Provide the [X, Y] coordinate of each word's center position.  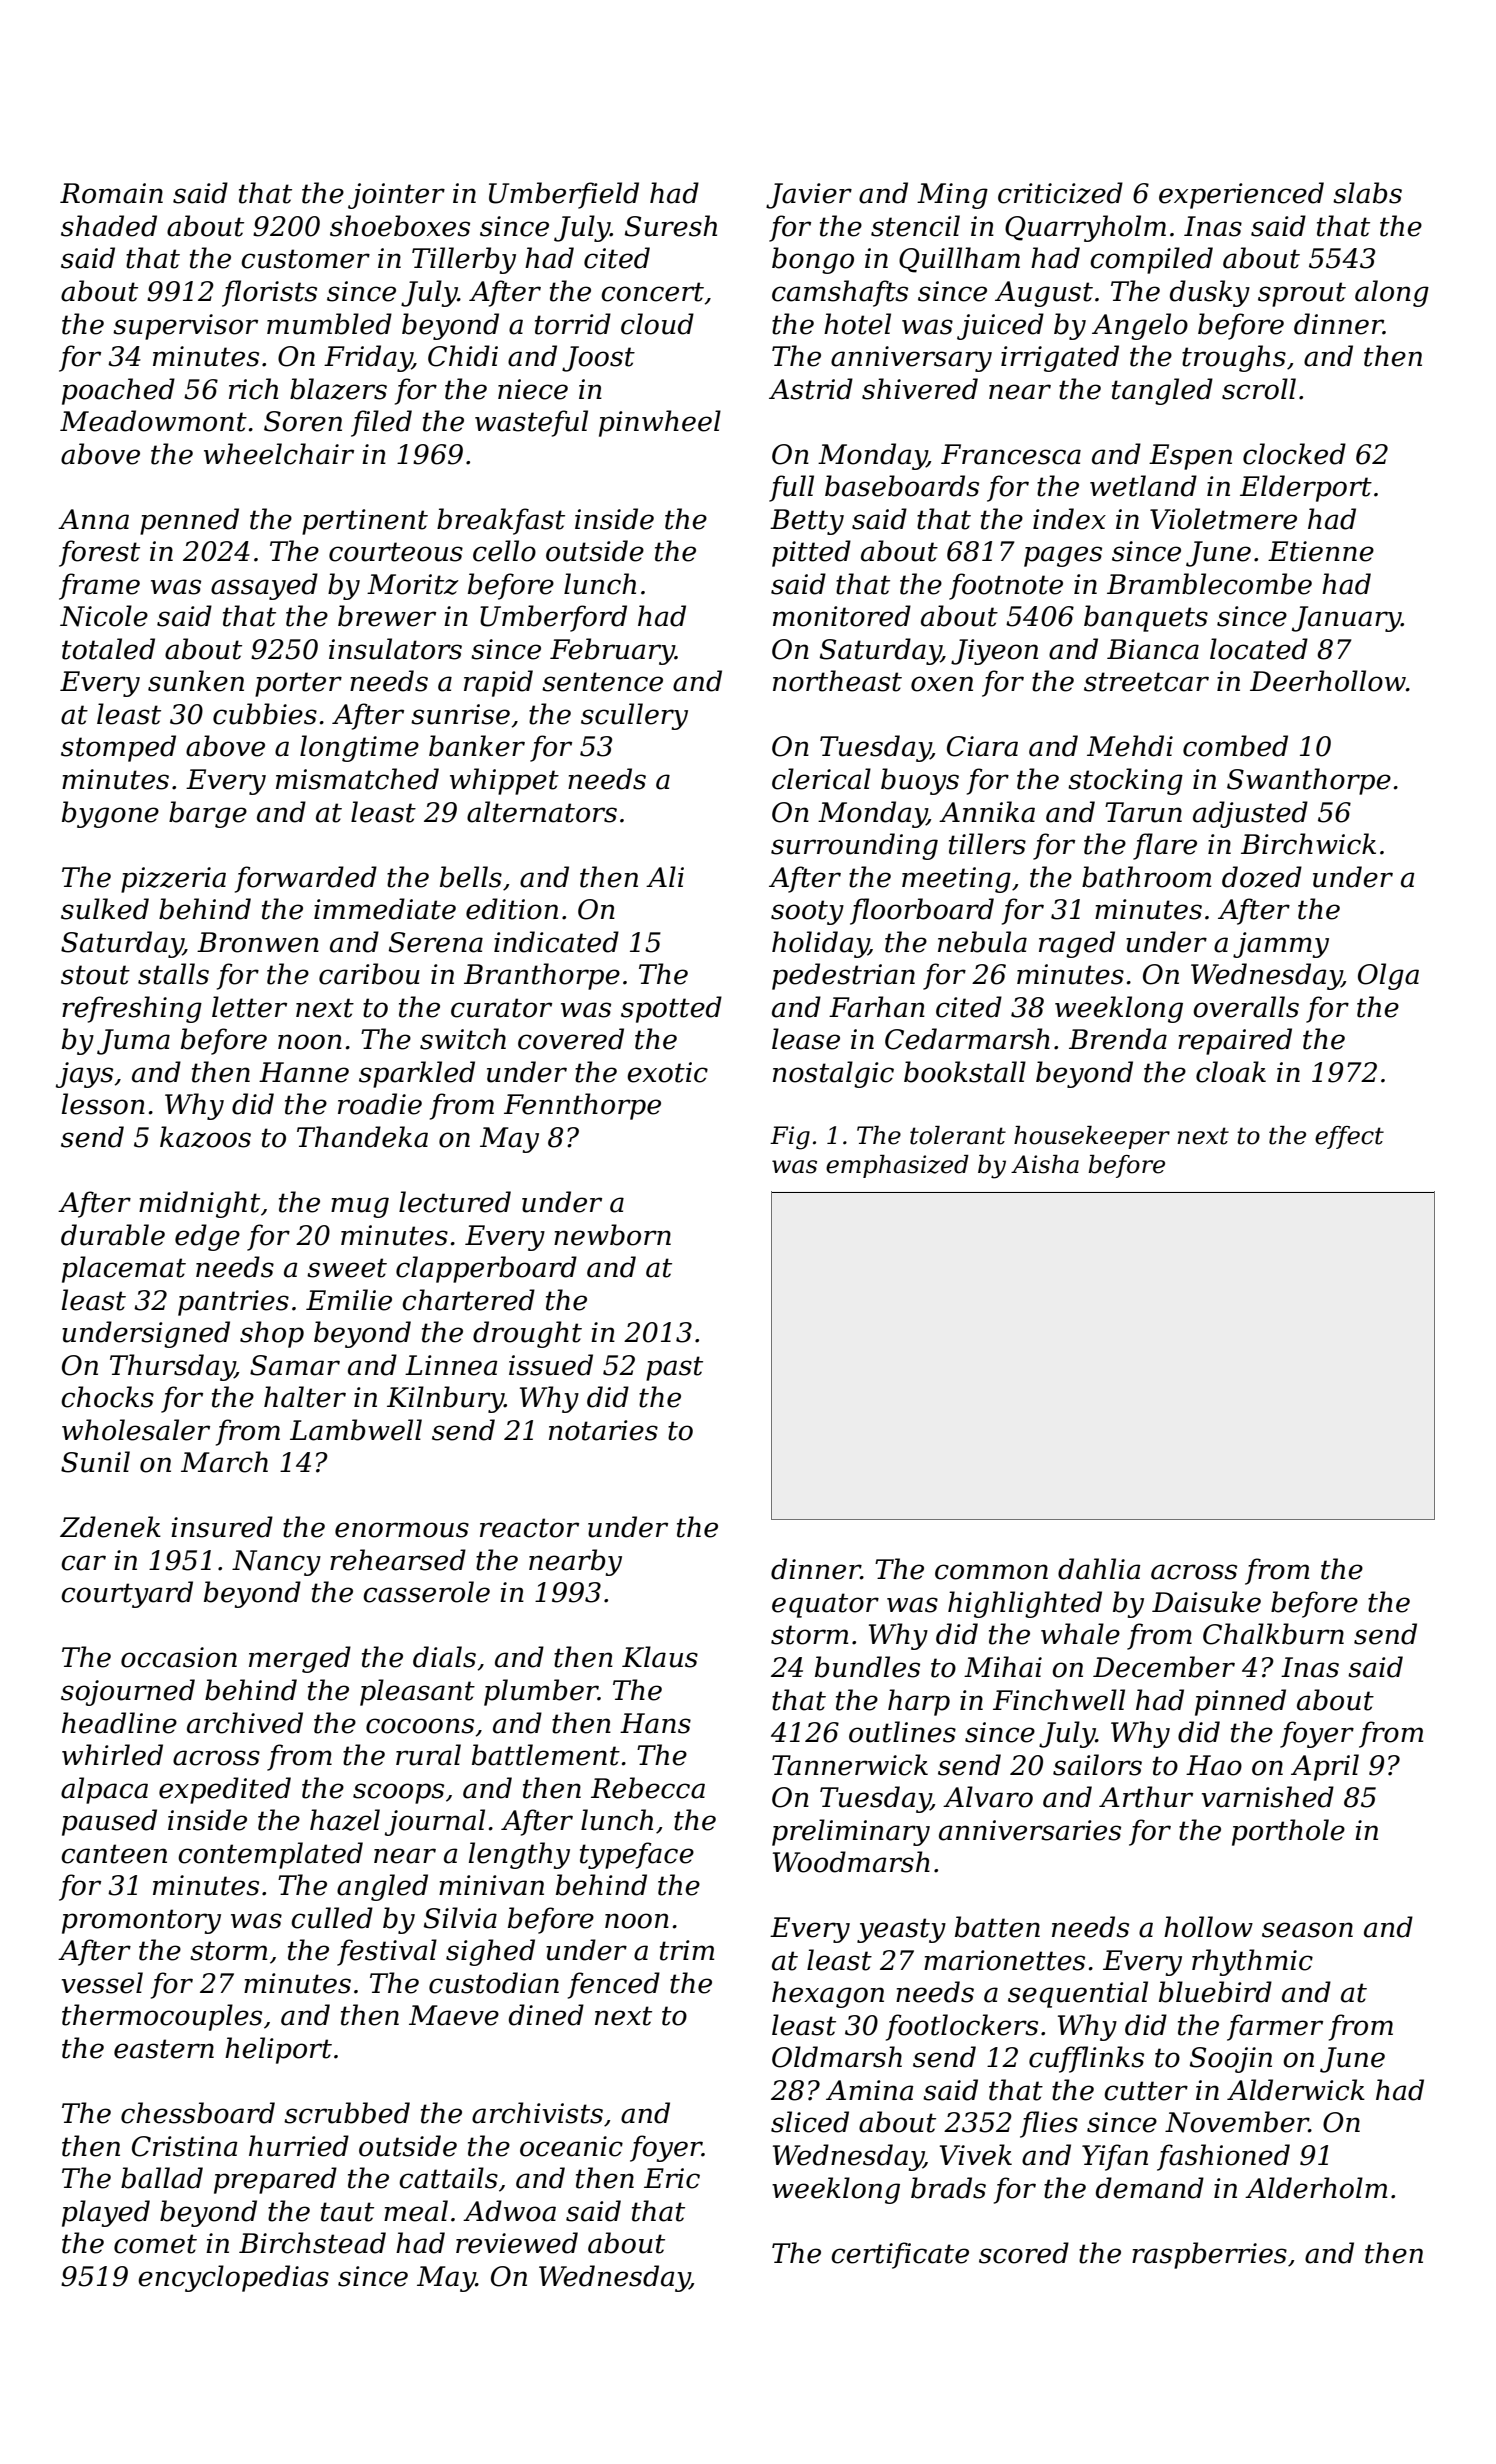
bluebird [1215, 1992]
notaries [603, 1430]
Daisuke [1206, 1602]
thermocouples [162, 2017]
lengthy [519, 1855]
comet [155, 2244]
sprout [1302, 294]
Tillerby [464, 260]
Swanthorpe [1309, 781]
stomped [118, 748]
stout [95, 975]
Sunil [95, 1462]
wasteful [531, 423]
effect [1349, 1137]
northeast [837, 681]
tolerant [958, 1135]
